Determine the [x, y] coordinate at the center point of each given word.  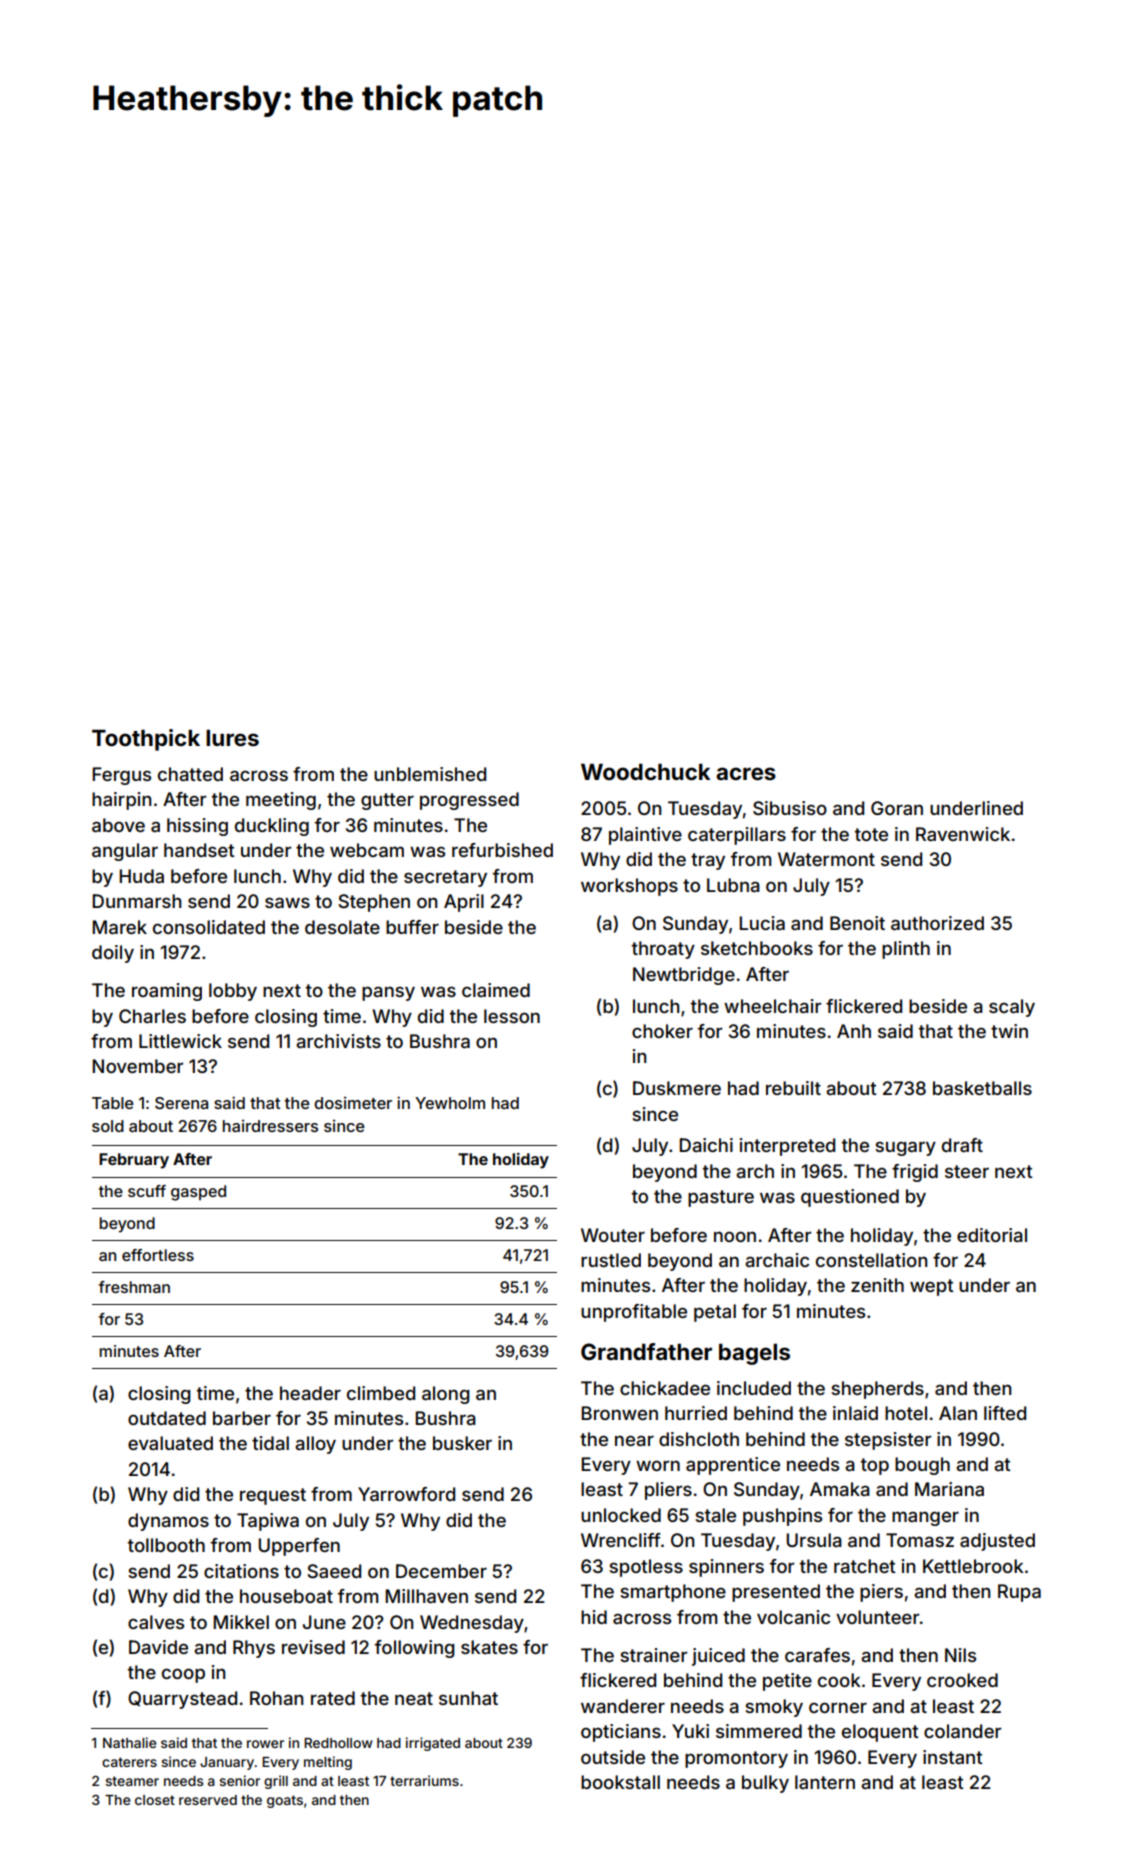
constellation [872, 1260]
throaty [663, 950]
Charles [152, 1016]
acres [746, 773]
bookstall [620, 1782]
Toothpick [146, 740]
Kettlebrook [973, 1566]
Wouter [613, 1235]
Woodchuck [646, 771]
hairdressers [270, 1126]
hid [594, 1617]
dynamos [168, 1522]
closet [155, 1800]
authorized [937, 923]
